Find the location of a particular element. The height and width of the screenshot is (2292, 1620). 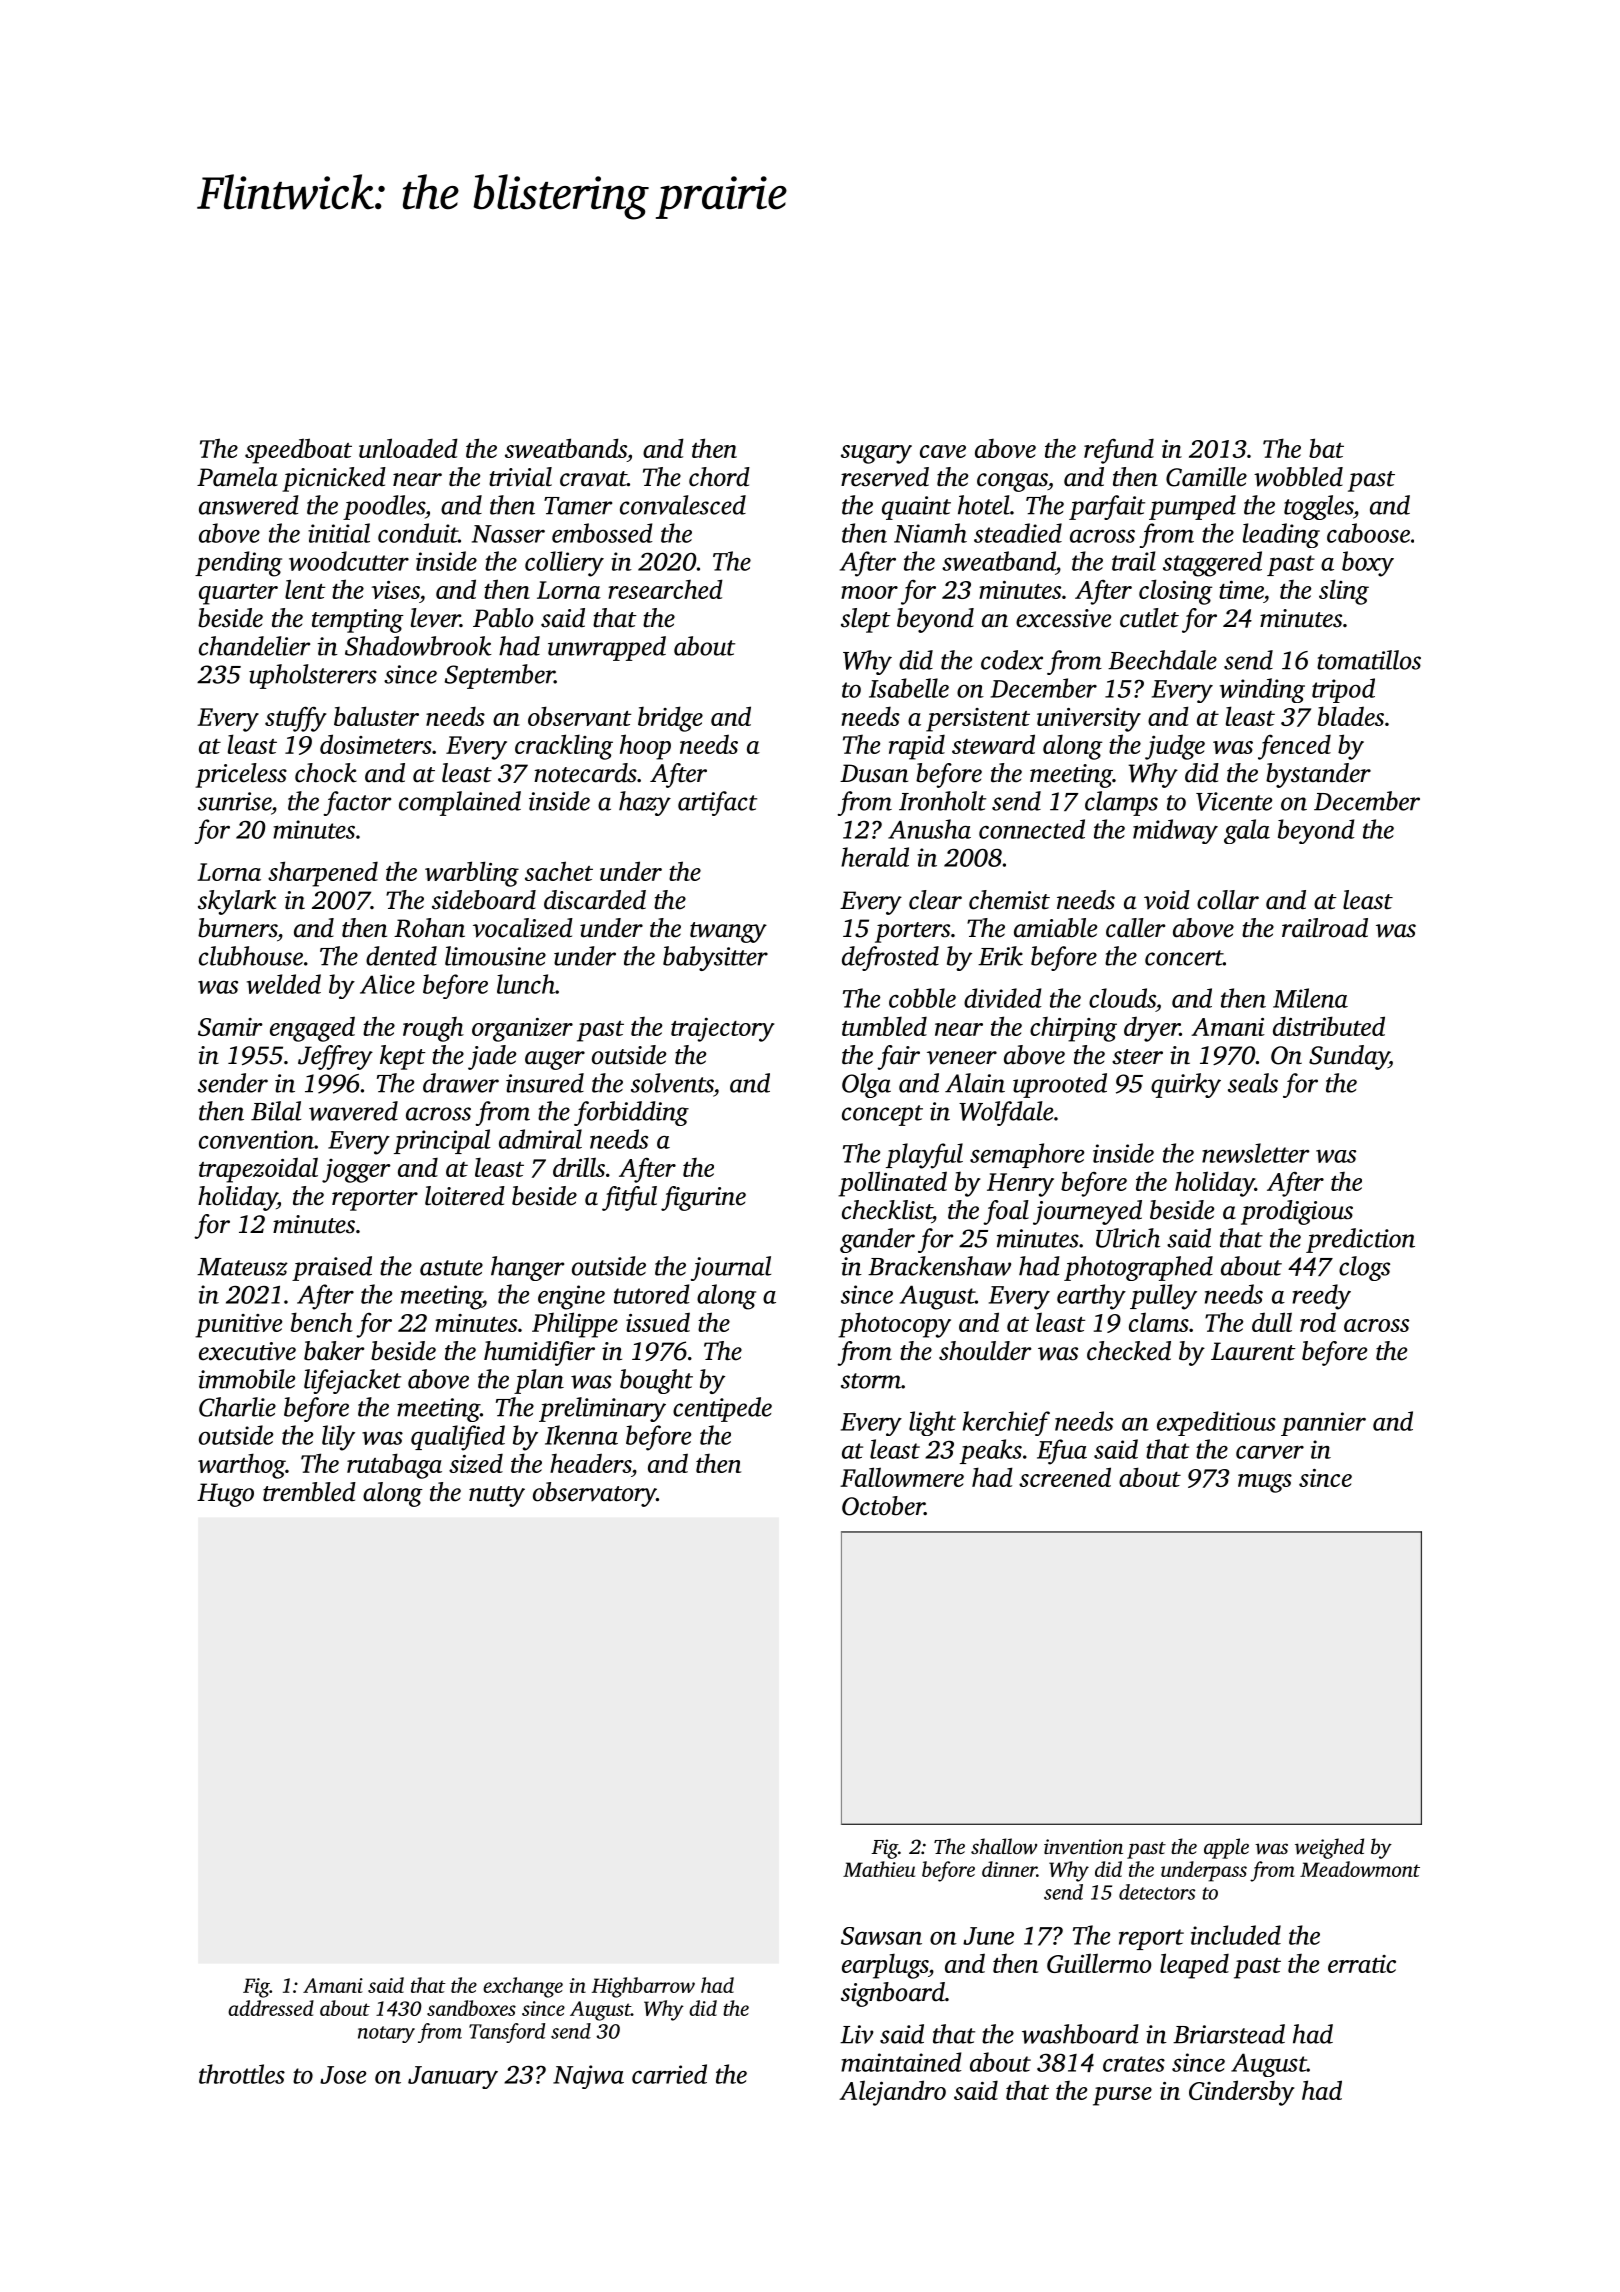

throttles is located at coordinates (242, 2074).
